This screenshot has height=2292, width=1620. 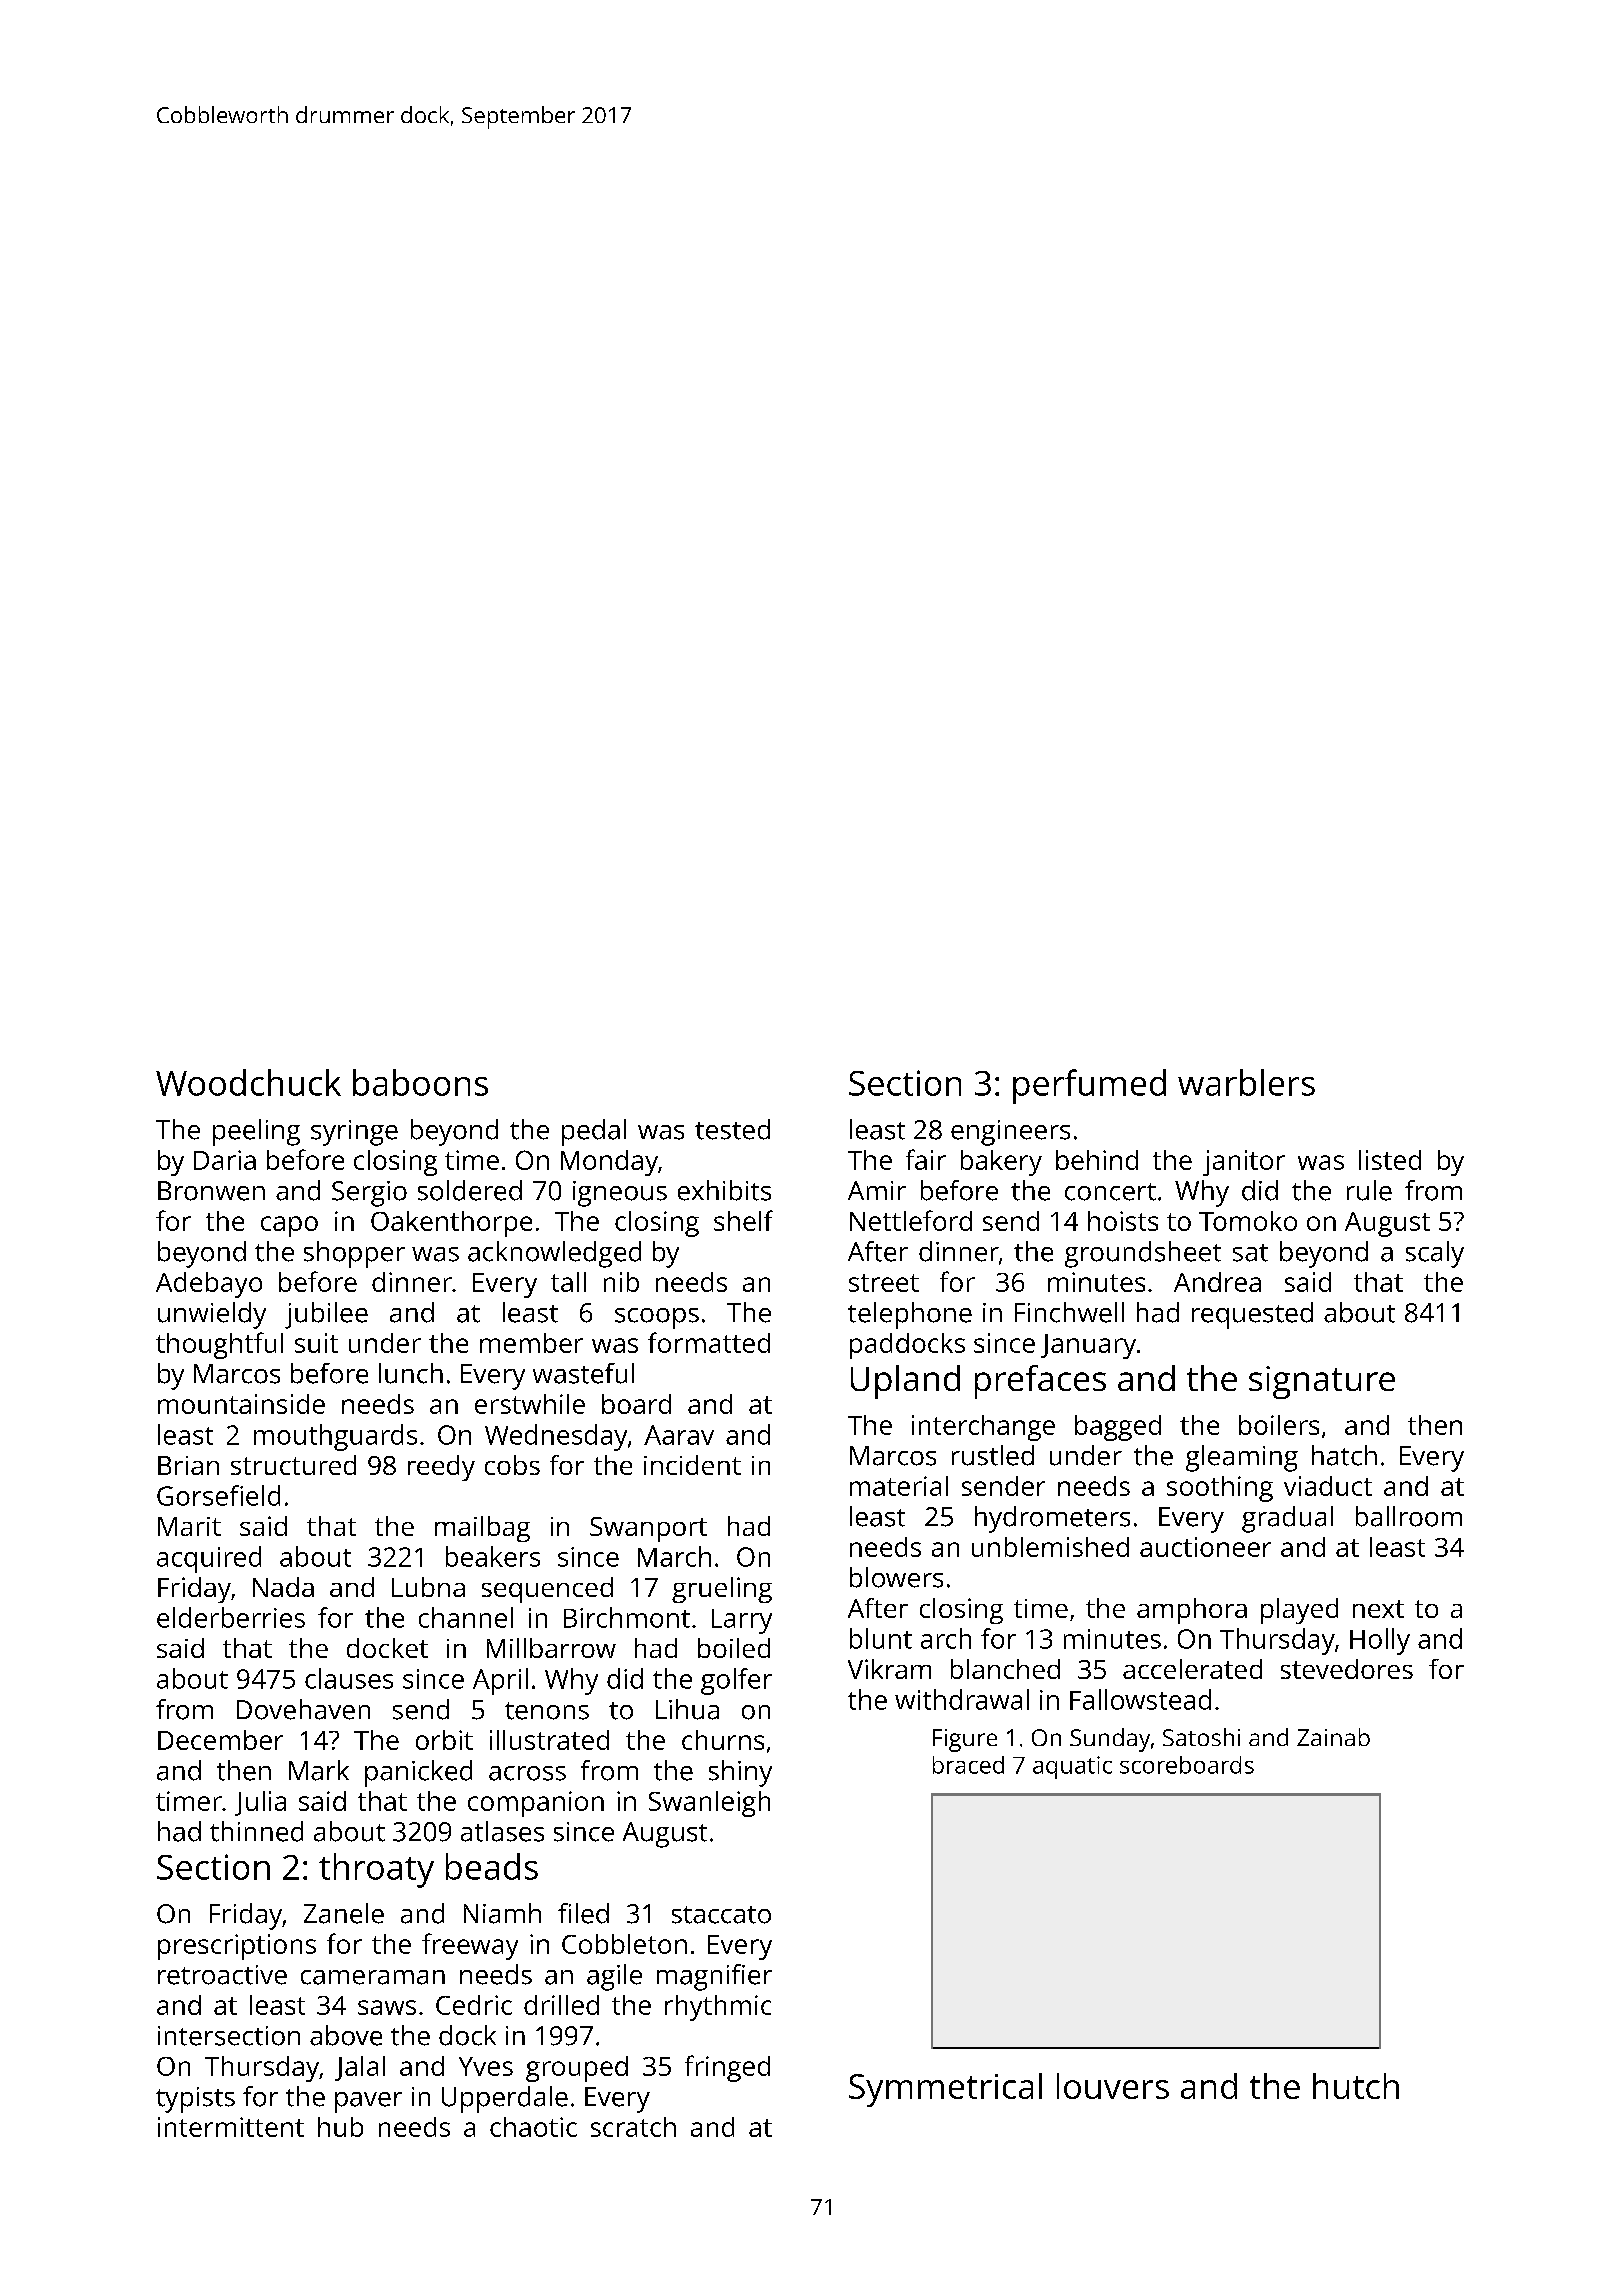 I want to click on street, so click(x=884, y=1283).
